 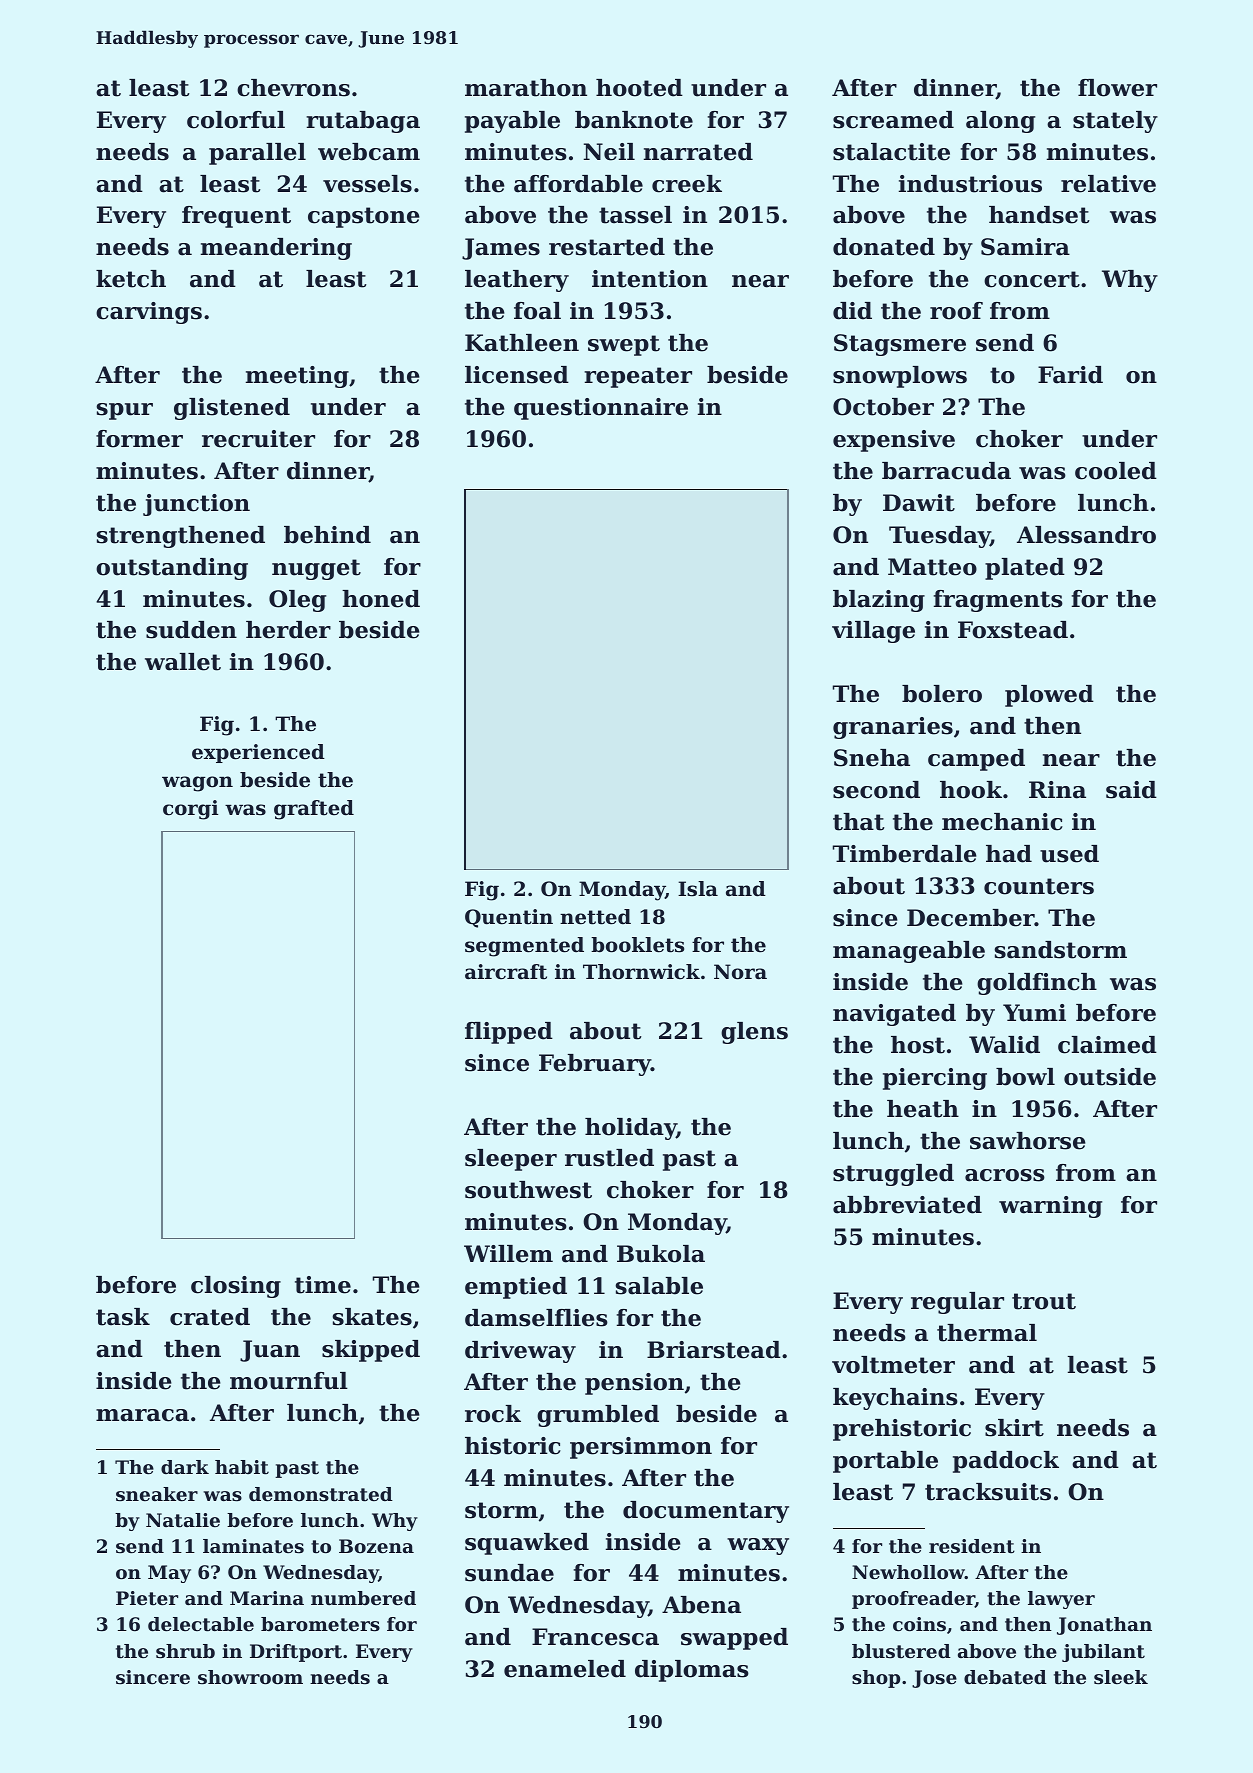 What do you see at coordinates (661, 1254) in the screenshot?
I see `Bukola` at bounding box center [661, 1254].
